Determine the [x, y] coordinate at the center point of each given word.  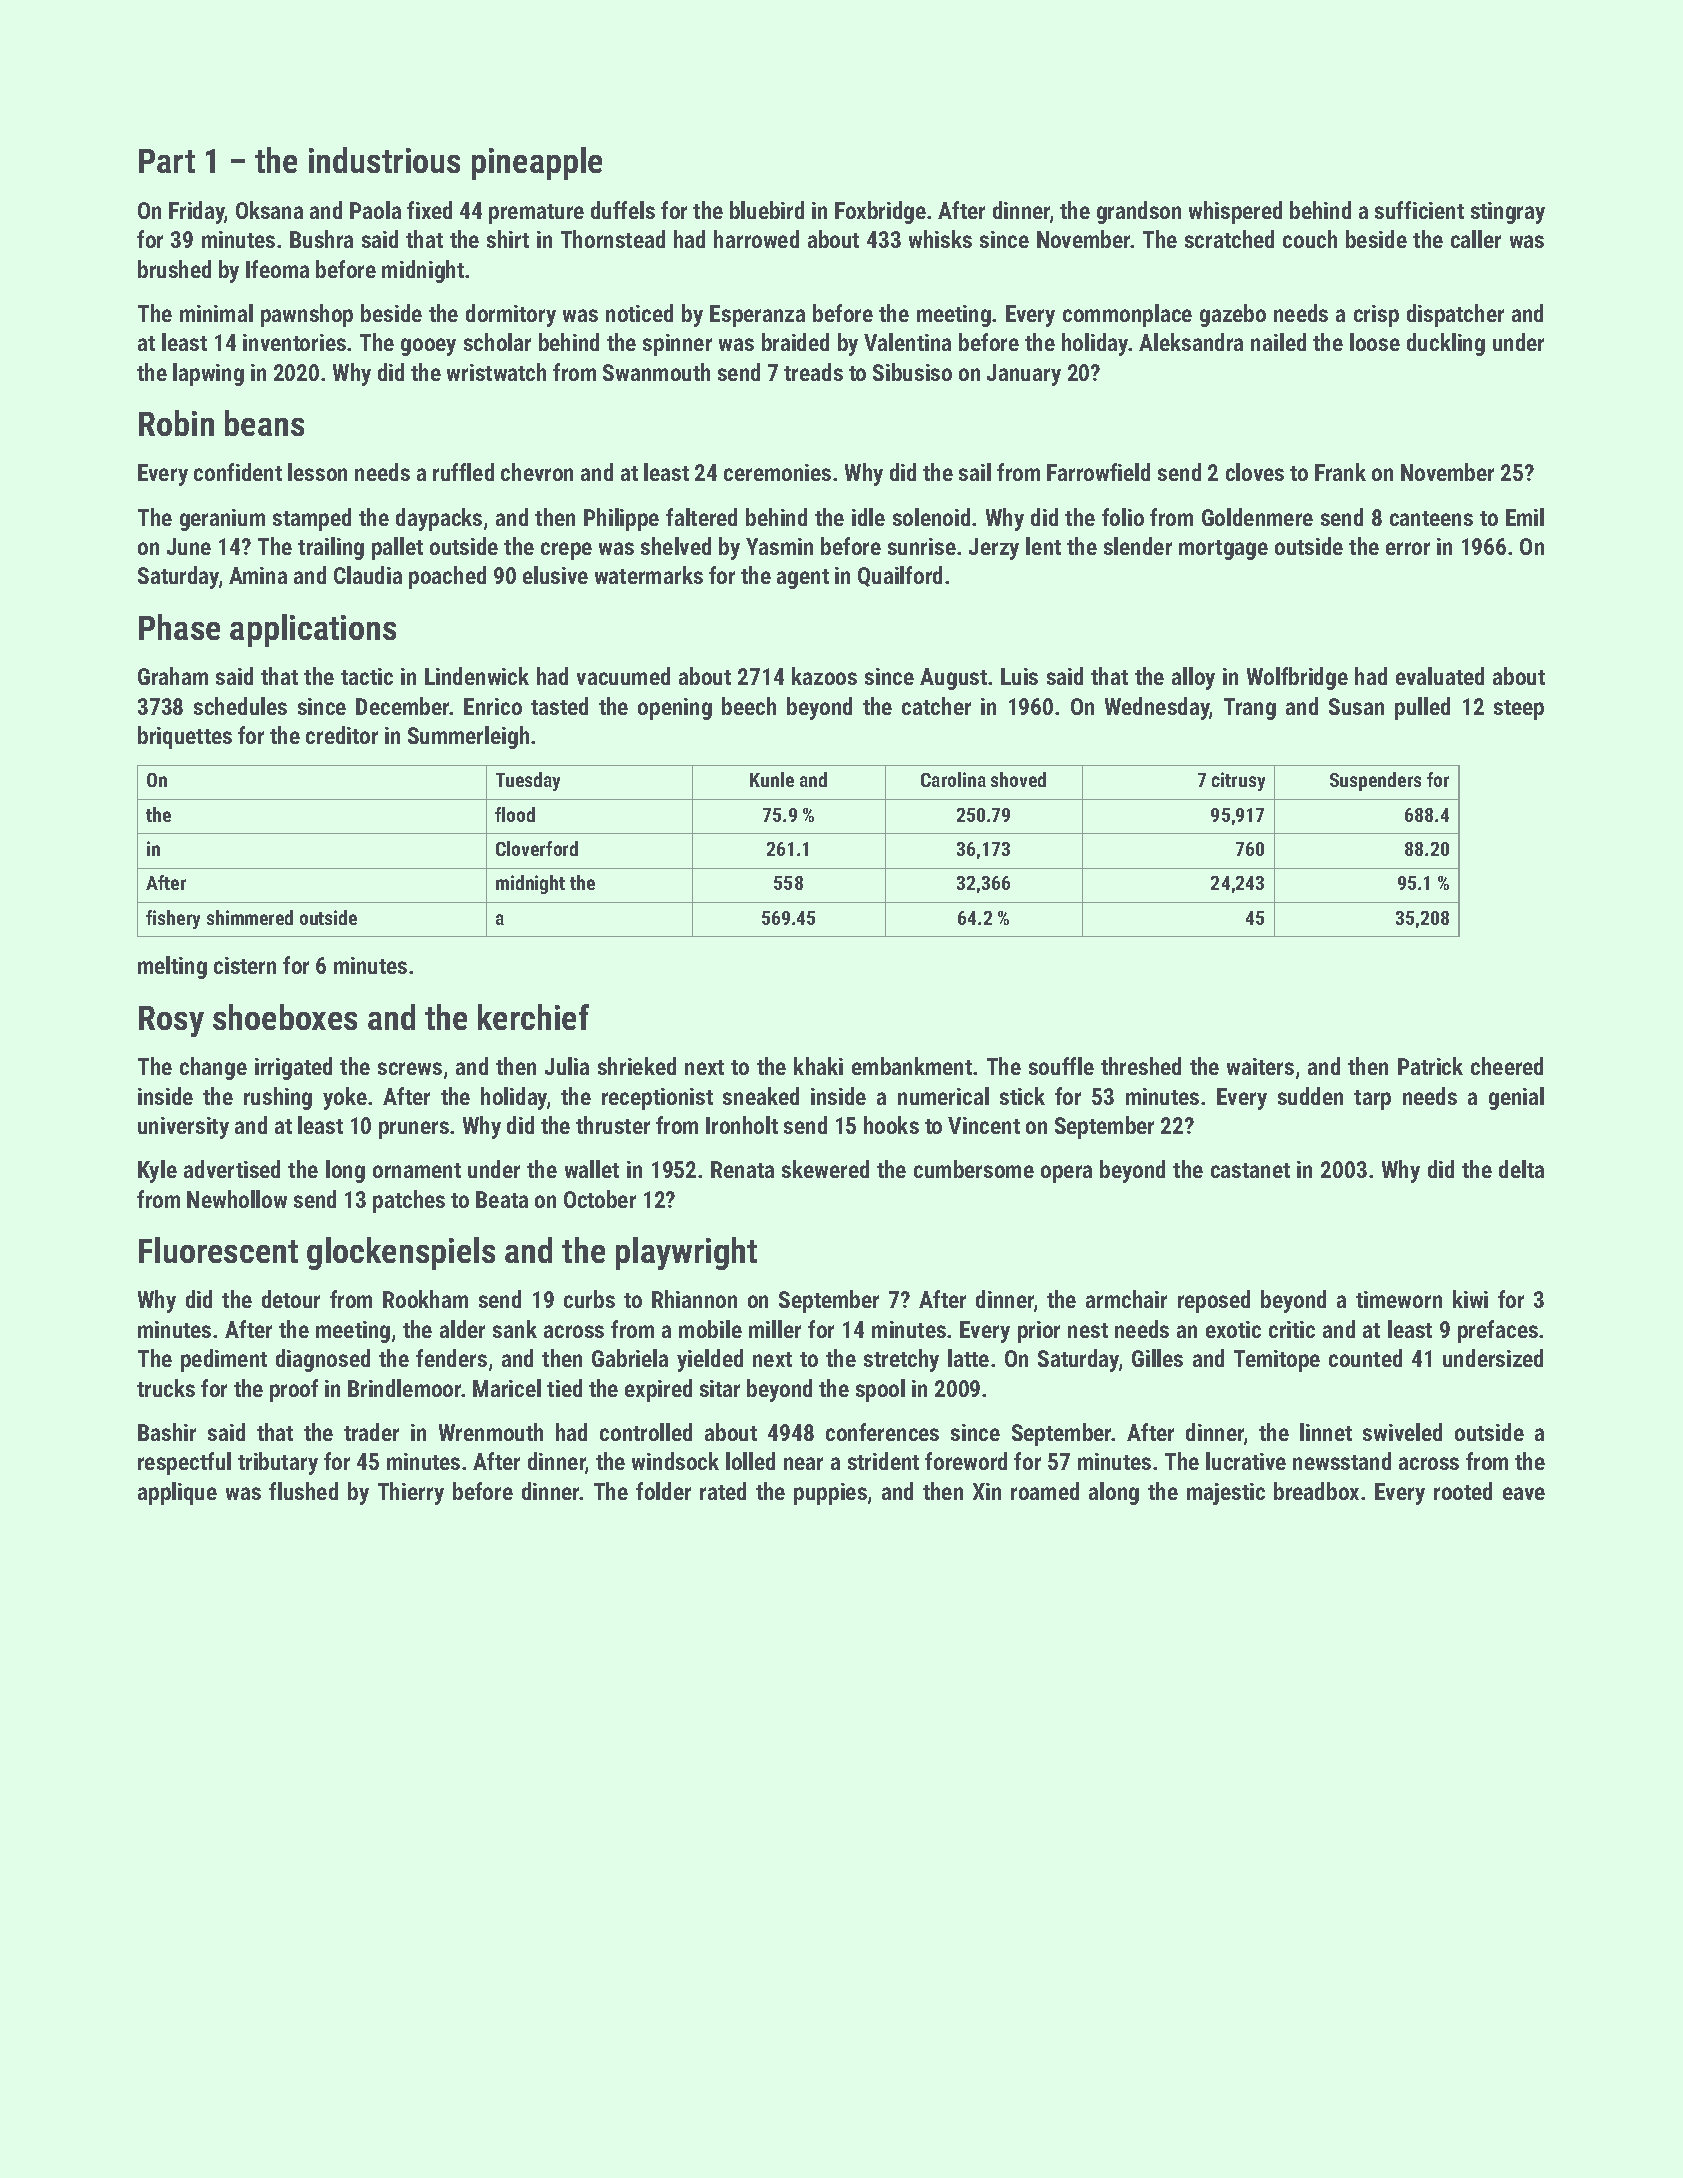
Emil [1525, 517]
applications [313, 630]
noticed [639, 313]
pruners [414, 1130]
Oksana [269, 210]
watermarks [649, 575]
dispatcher [1455, 315]
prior [1039, 1332]
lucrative [1246, 1461]
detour [291, 1299]
